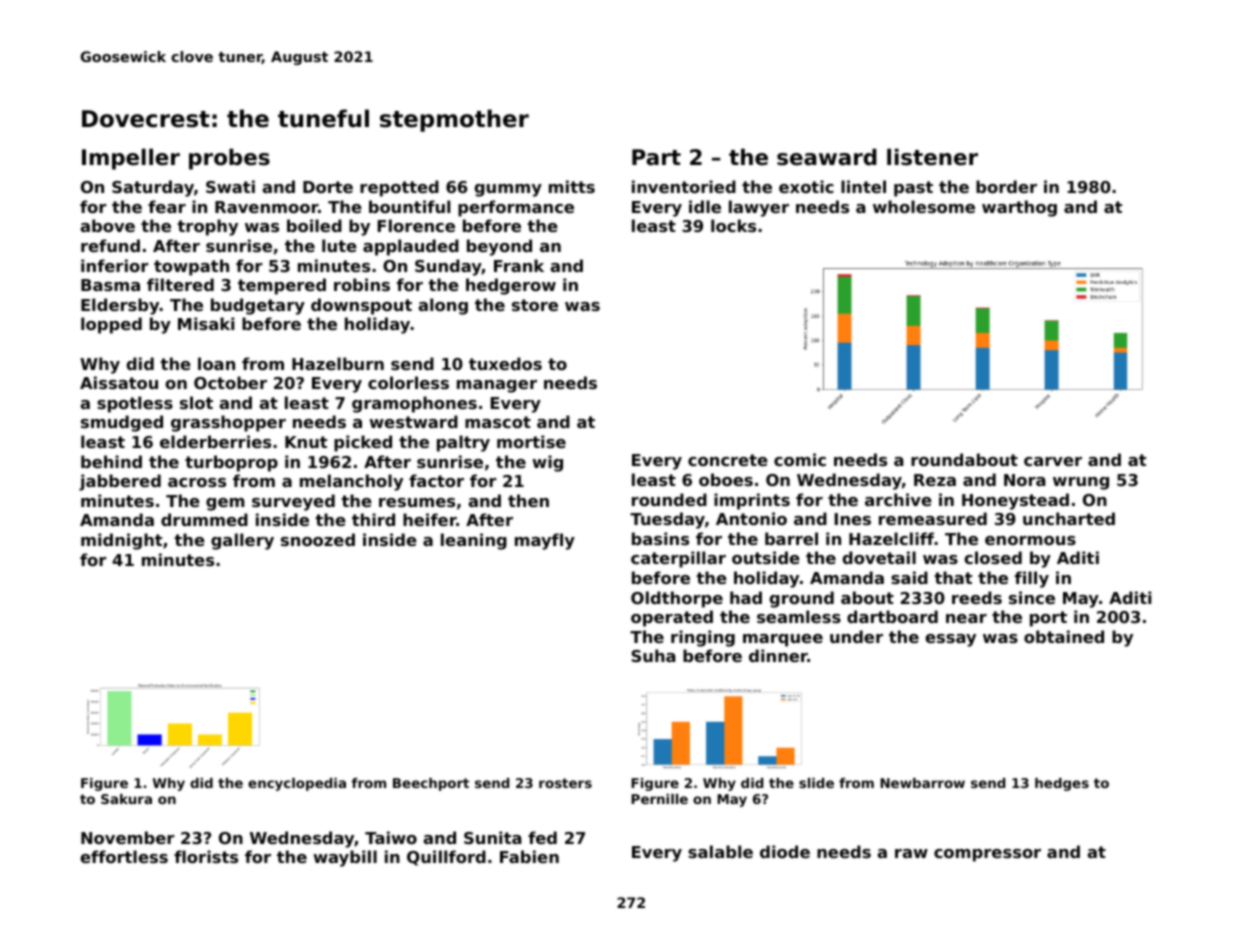  What do you see at coordinates (318, 539) in the image?
I see `snoozed` at bounding box center [318, 539].
